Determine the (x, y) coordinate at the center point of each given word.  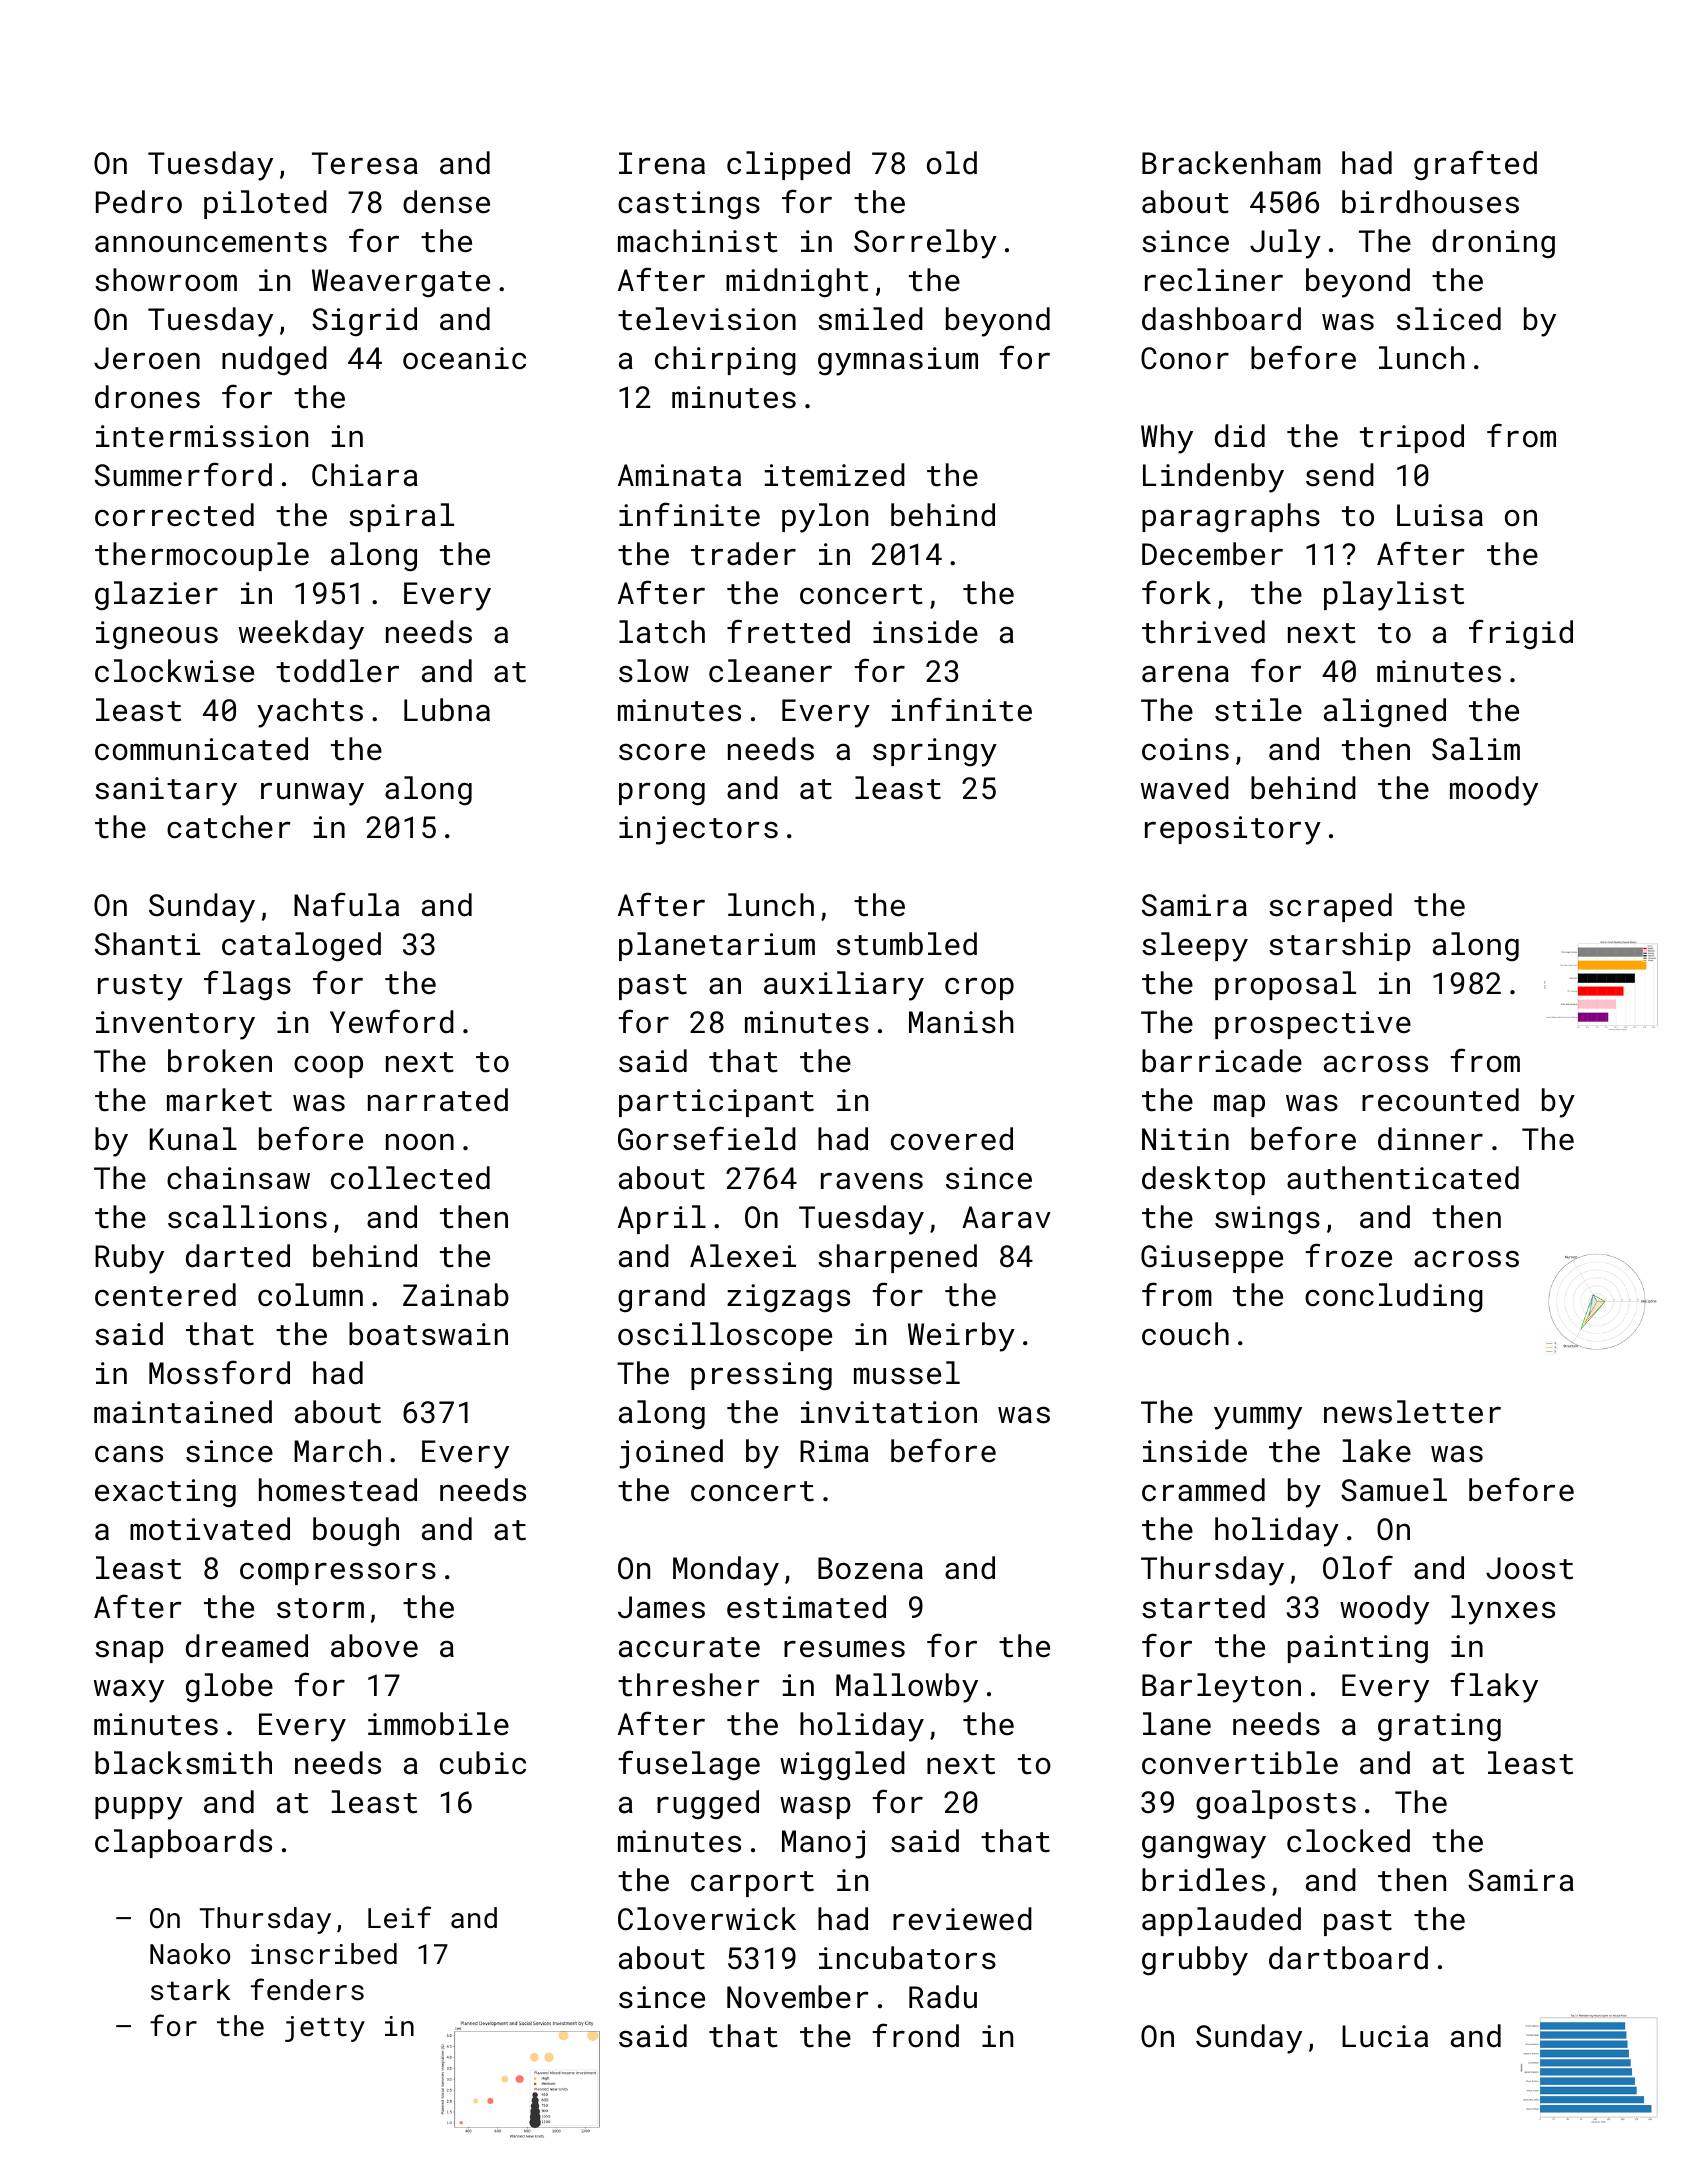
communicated (201, 749)
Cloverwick (707, 1919)
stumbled (907, 944)
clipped (788, 165)
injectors (698, 830)
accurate (689, 1647)
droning (1493, 243)
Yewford (392, 1021)
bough (356, 1531)
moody (1494, 791)
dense (446, 202)
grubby (1195, 1961)
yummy (1258, 1418)
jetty (325, 2029)
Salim (1476, 749)
